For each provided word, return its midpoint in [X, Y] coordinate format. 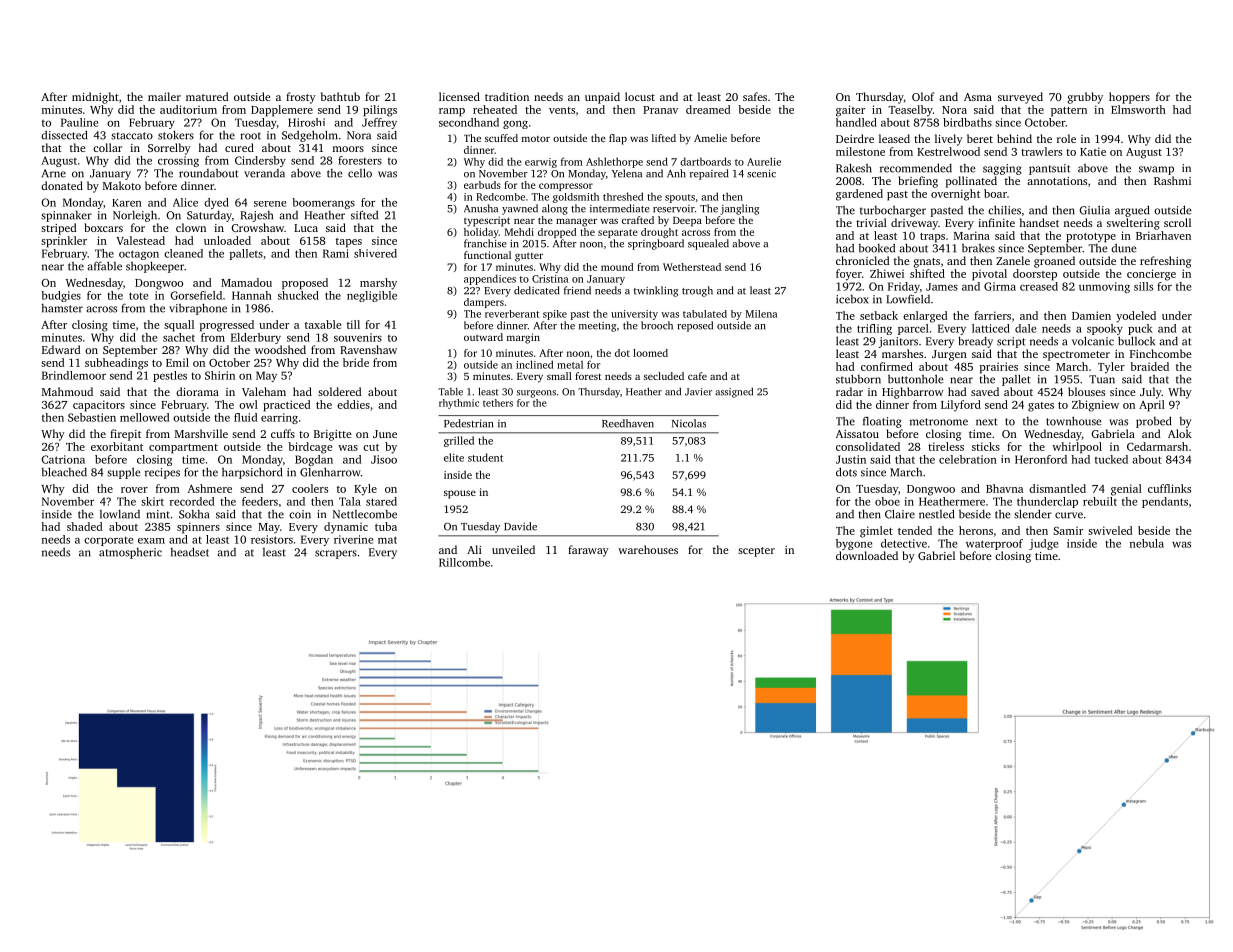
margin [523, 338]
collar [107, 147]
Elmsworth [1138, 109]
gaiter [850, 111]
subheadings [116, 364]
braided [1149, 366]
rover [134, 490]
